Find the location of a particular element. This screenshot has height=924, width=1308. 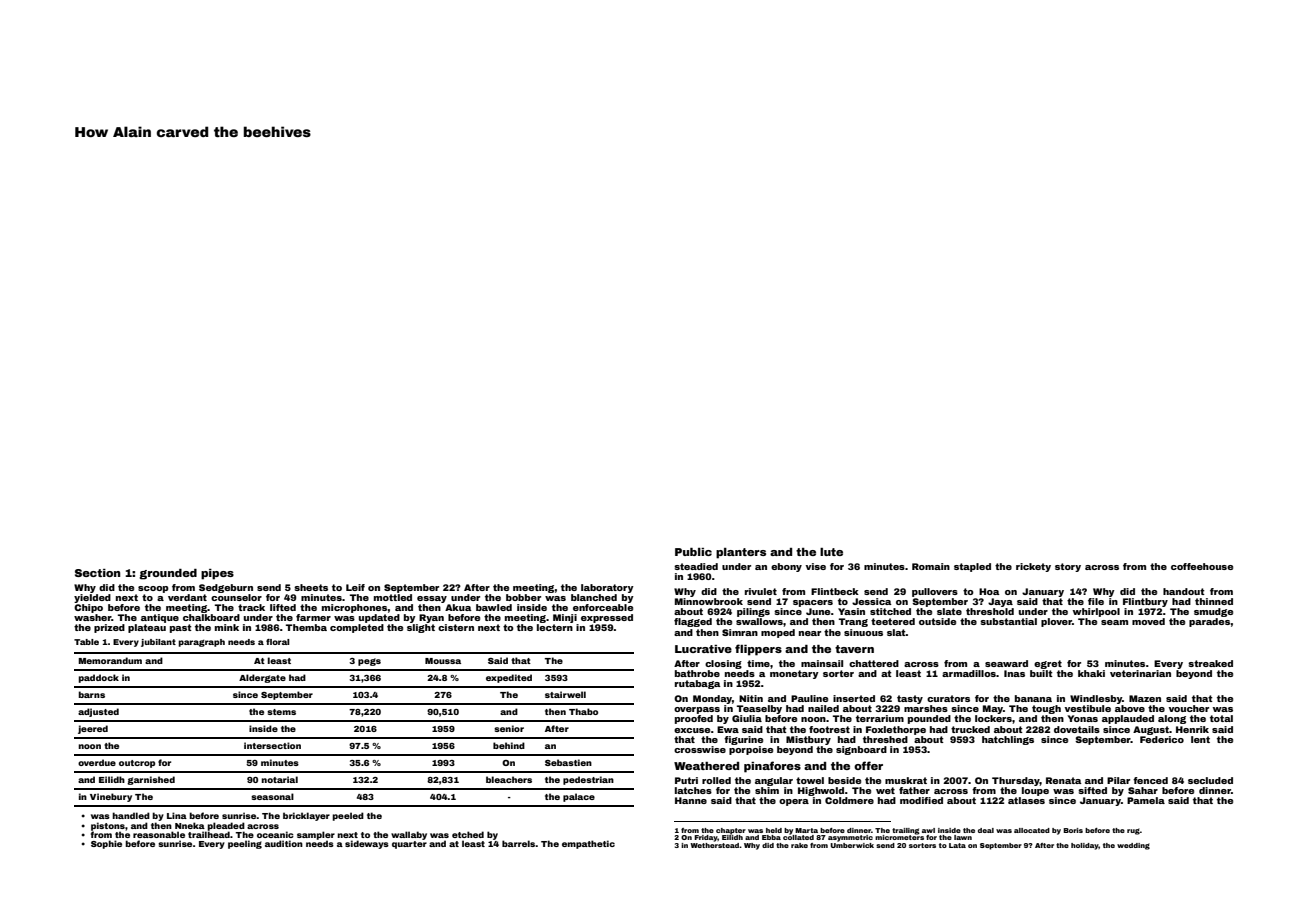

lent is located at coordinates (1200, 739).
